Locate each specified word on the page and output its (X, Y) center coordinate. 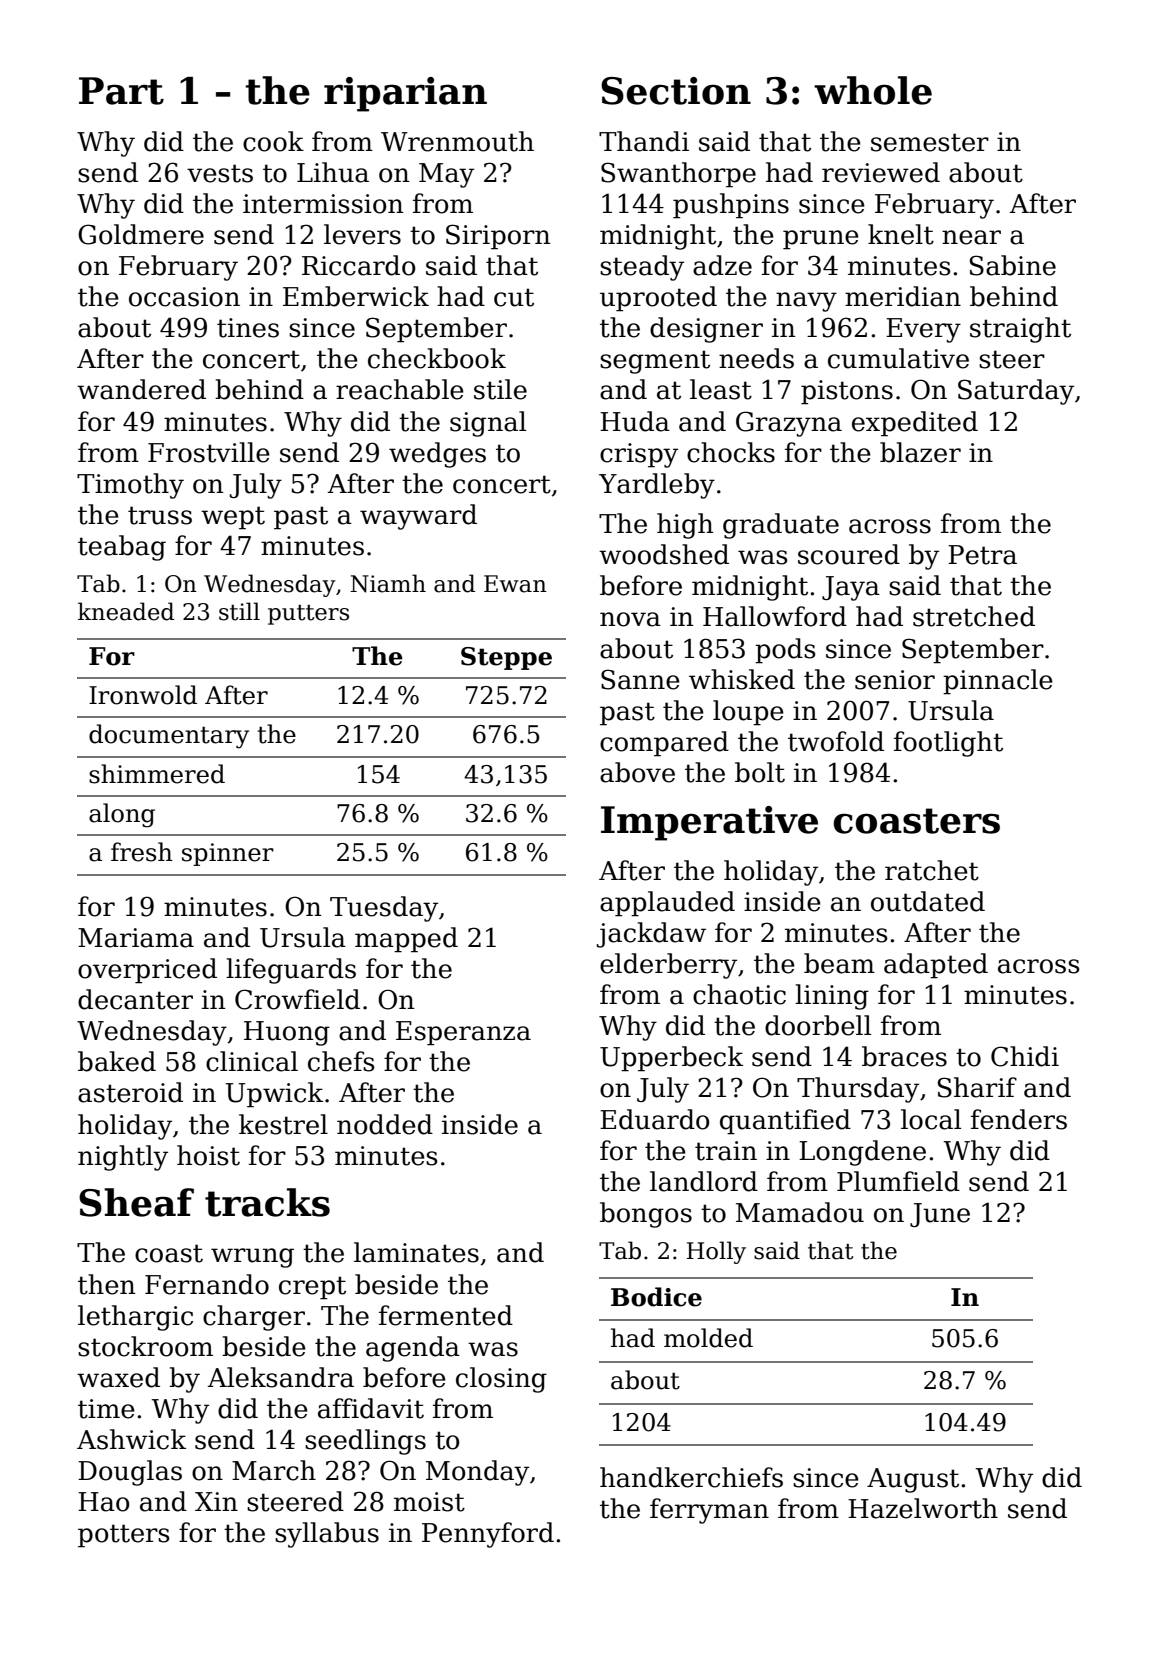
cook (273, 141)
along (122, 815)
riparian (405, 94)
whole (873, 90)
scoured (849, 554)
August (913, 1480)
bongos (646, 1215)
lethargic (135, 1318)
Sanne (640, 679)
